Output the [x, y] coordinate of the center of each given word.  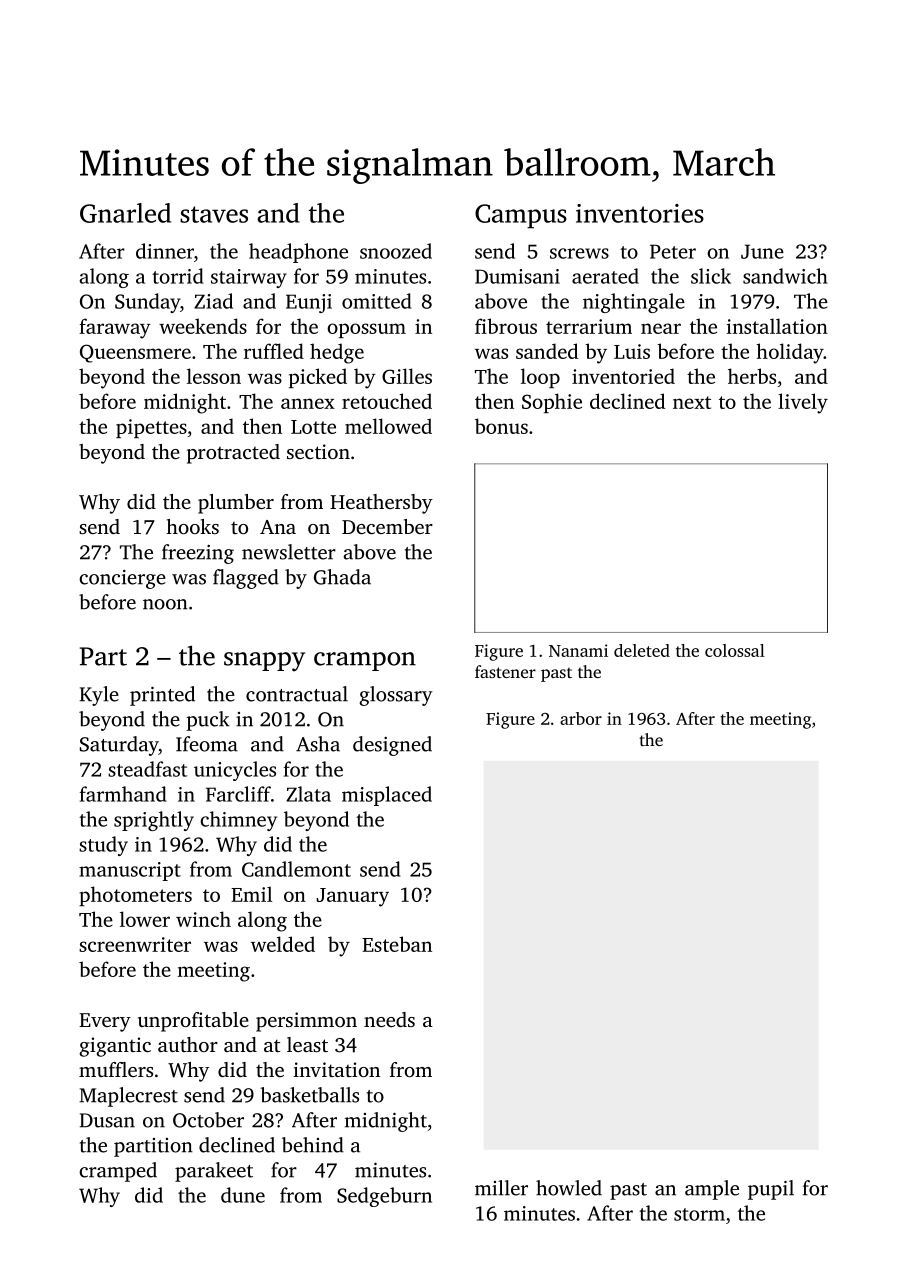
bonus [501, 426]
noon [165, 604]
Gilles [407, 376]
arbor [581, 718]
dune [243, 1195]
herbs [752, 376]
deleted [642, 650]
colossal [735, 650]
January [353, 897]
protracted [233, 454]
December [387, 526]
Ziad [213, 301]
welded [283, 944]
